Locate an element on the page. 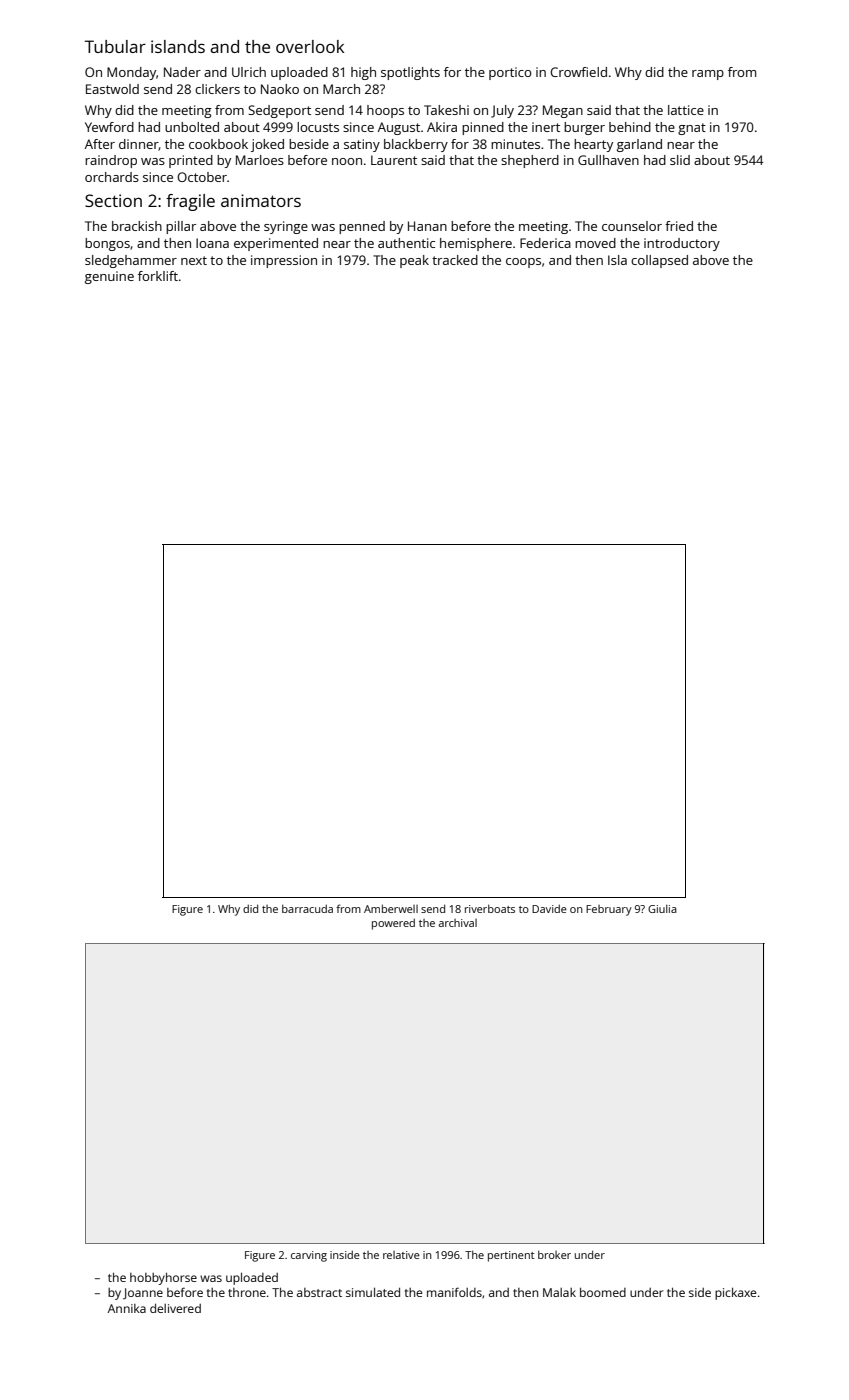 The height and width of the document is (1400, 849). Annika is located at coordinates (127, 1308).
